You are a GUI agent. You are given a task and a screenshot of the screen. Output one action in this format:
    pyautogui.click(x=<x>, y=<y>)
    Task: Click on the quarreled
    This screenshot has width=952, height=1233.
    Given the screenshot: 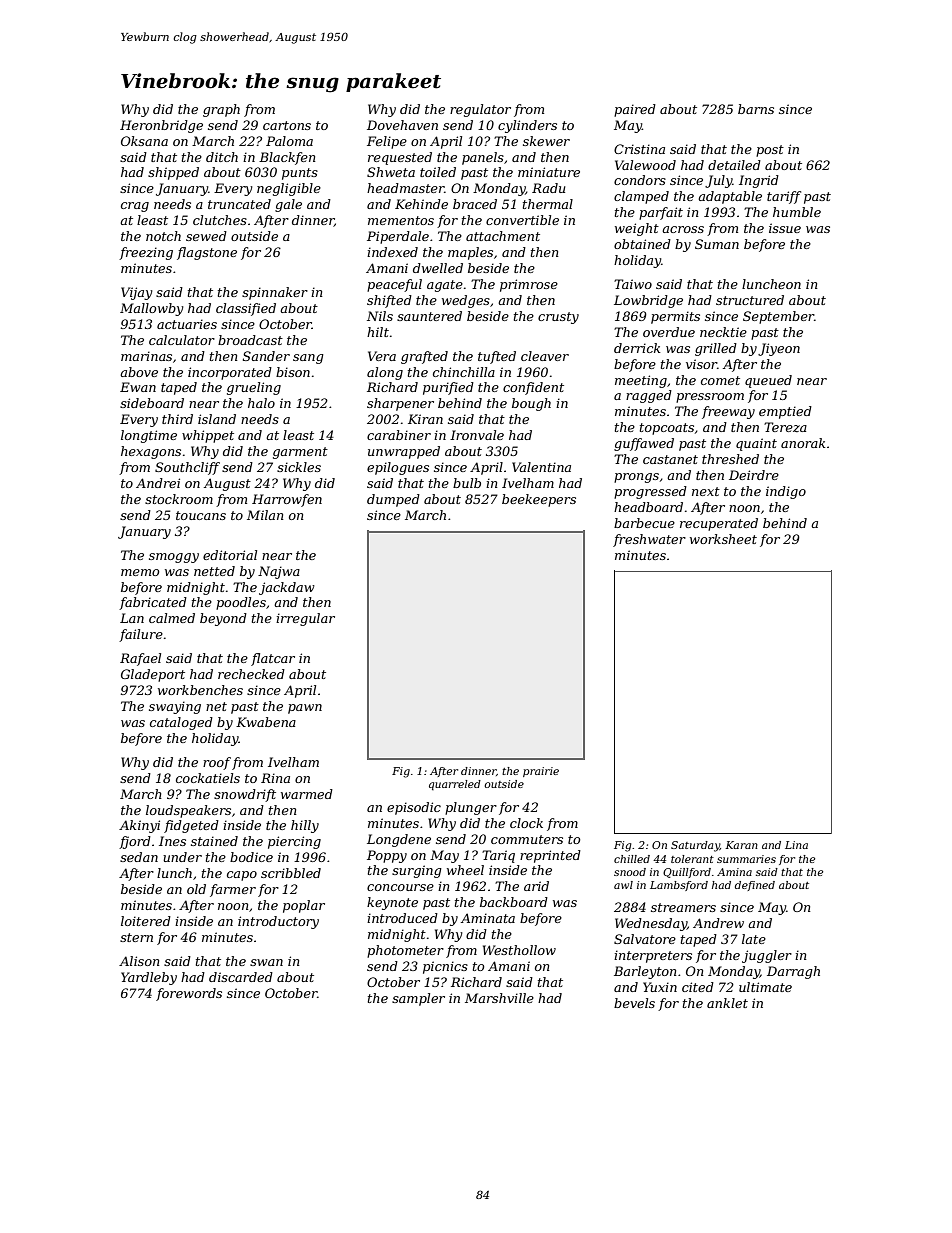 What is the action you would take?
    pyautogui.click(x=455, y=785)
